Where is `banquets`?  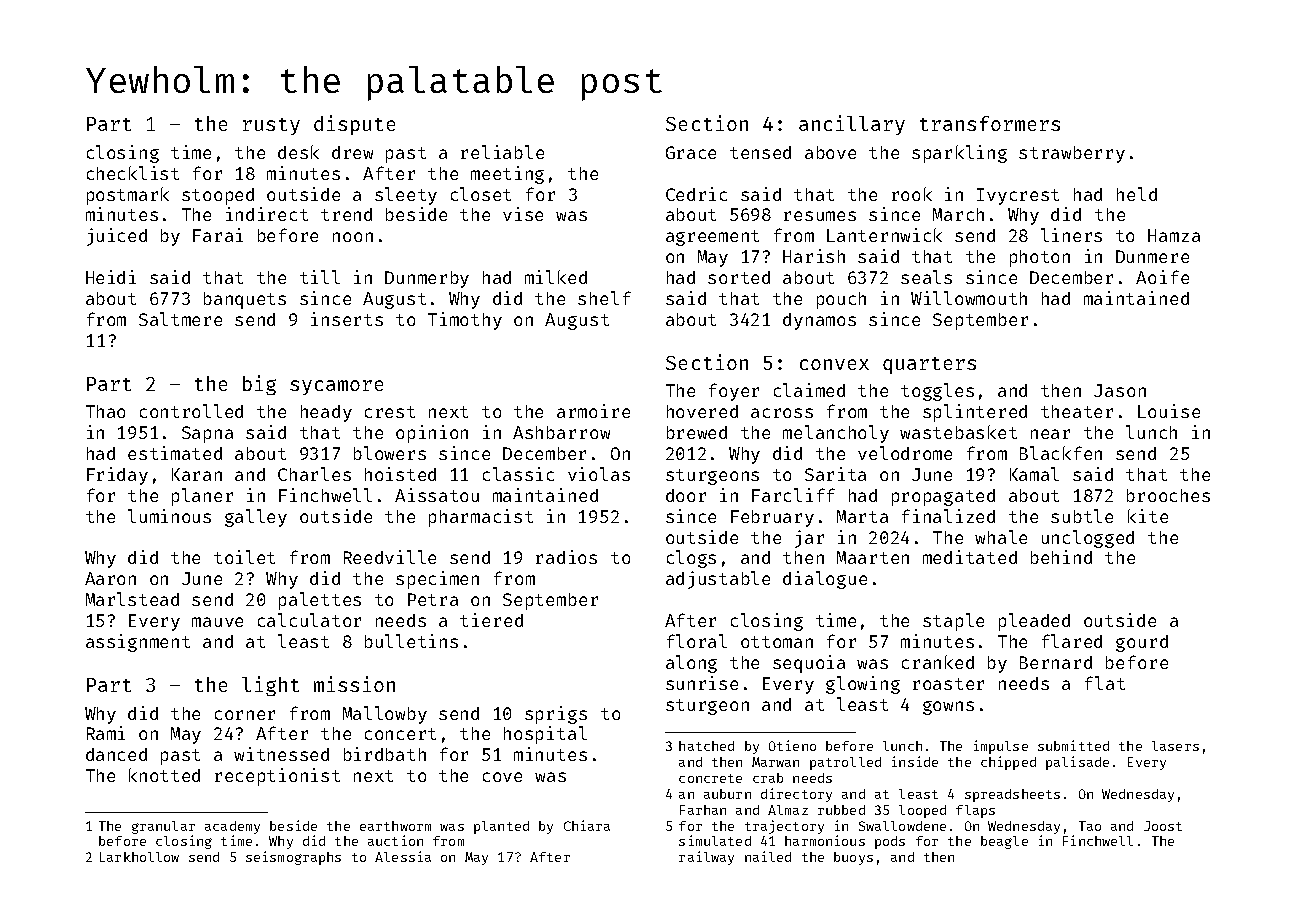
banquets is located at coordinates (245, 300).
